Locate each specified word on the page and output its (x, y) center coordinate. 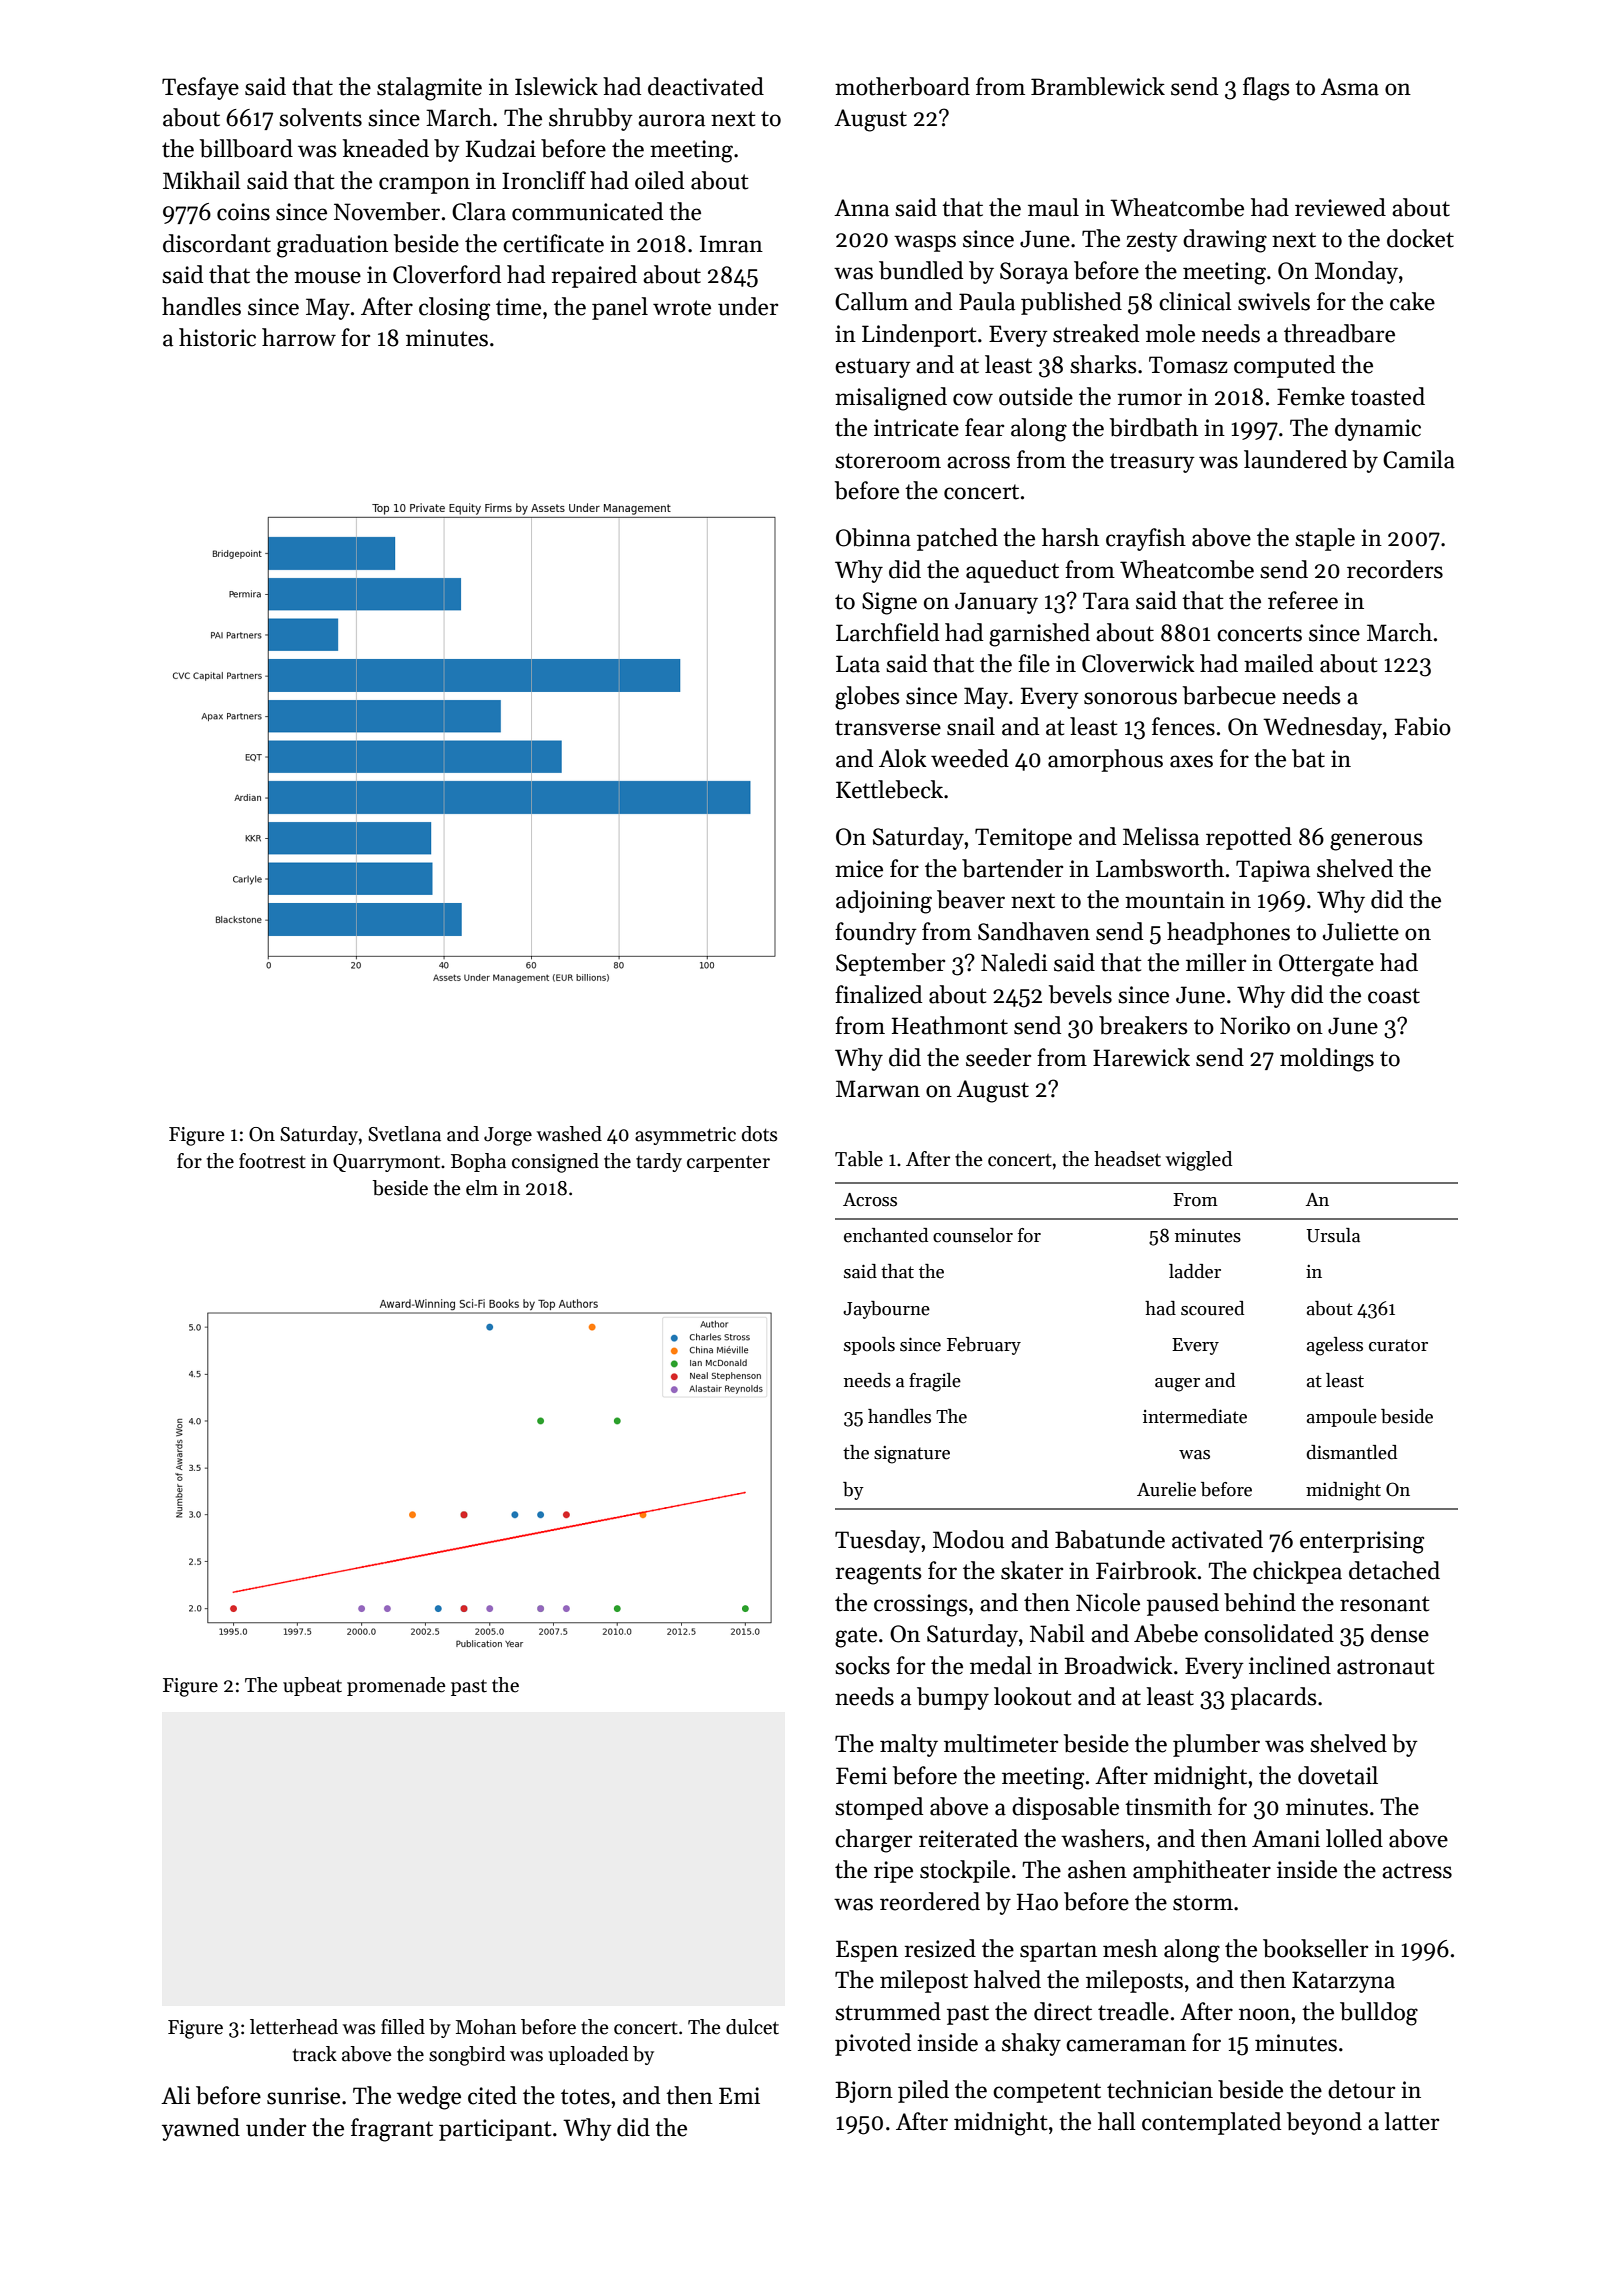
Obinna (873, 537)
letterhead (294, 2027)
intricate (916, 428)
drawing (1225, 241)
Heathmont (950, 1025)
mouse (327, 277)
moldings (1327, 1060)
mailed (1278, 663)
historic (217, 337)
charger (873, 1841)
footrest (272, 1161)
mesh (1130, 1948)
